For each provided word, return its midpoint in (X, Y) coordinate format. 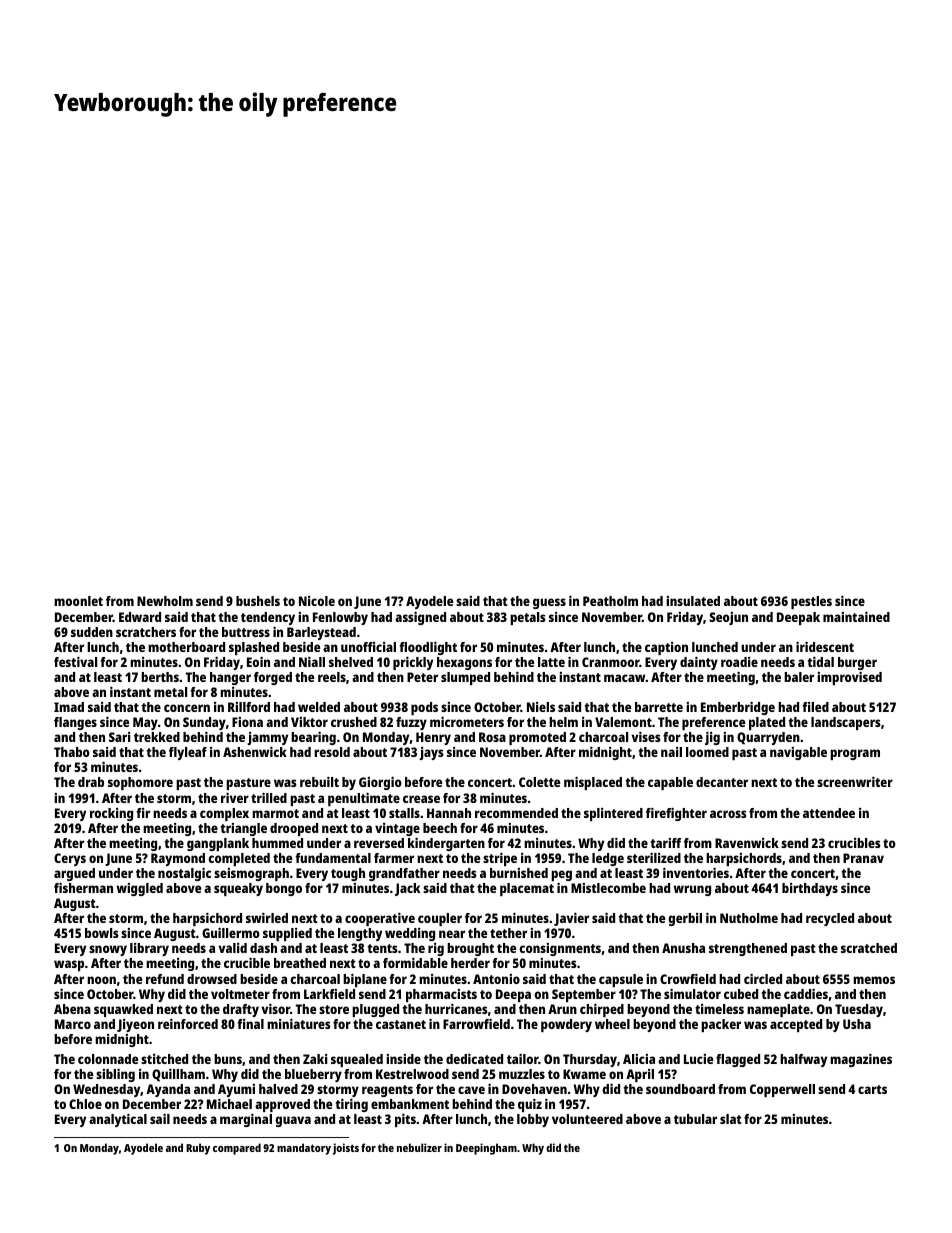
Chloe (85, 1104)
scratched (869, 948)
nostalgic (184, 874)
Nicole (317, 601)
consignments (560, 949)
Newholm (165, 601)
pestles (811, 602)
